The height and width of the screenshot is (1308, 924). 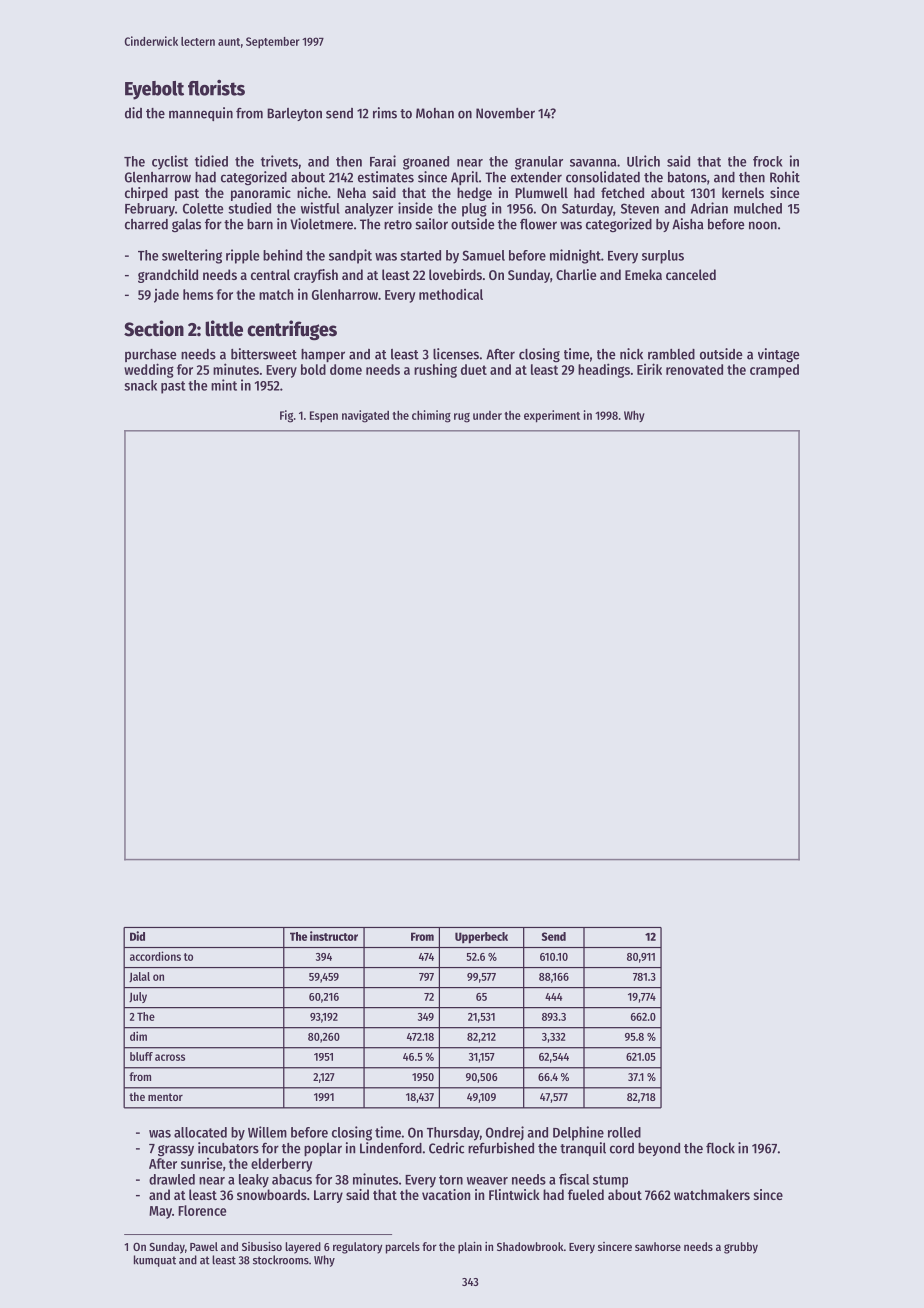 What do you see at coordinates (170, 1057) in the screenshot?
I see `across` at bounding box center [170, 1057].
